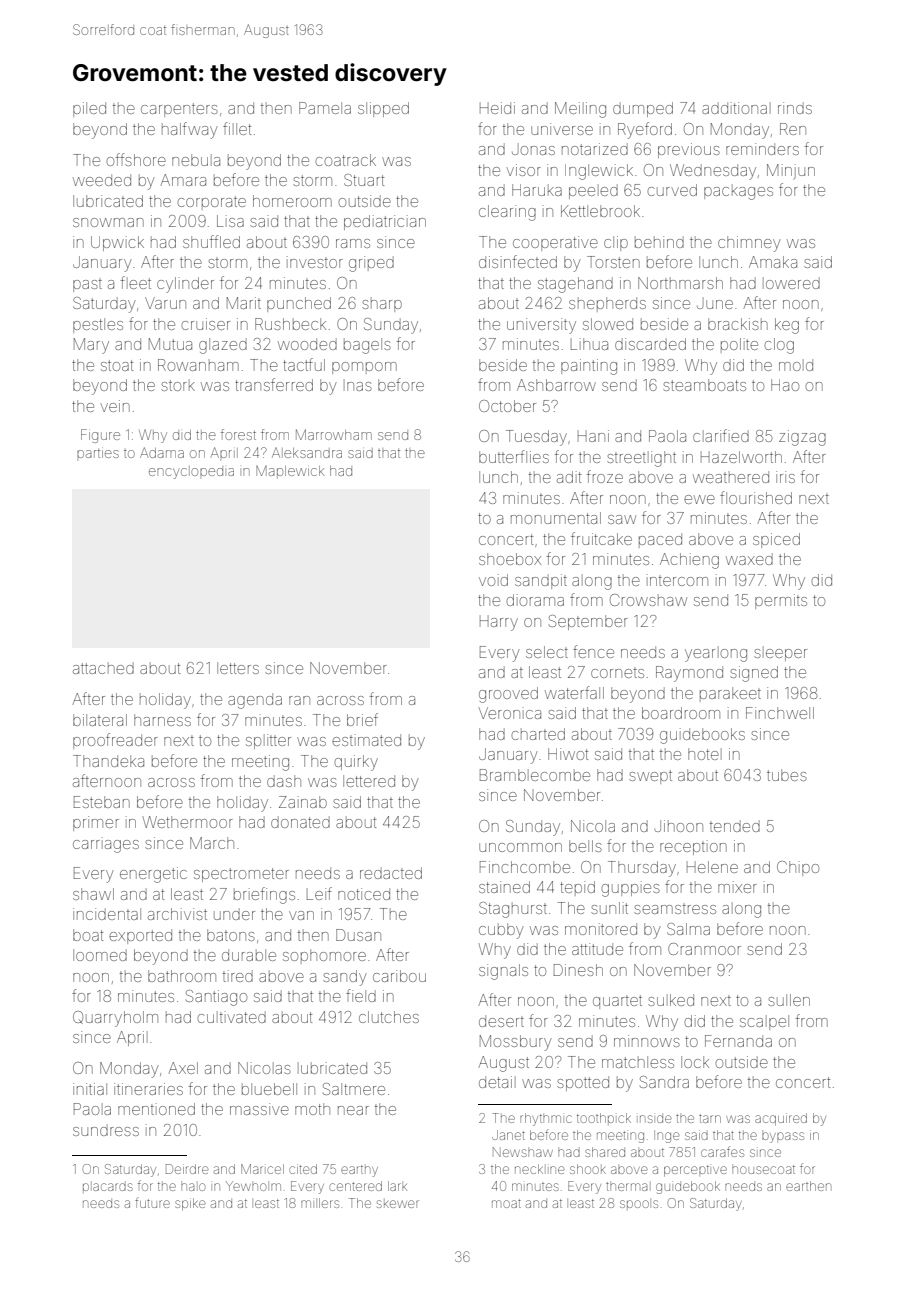  Describe the element at coordinates (100, 720) in the screenshot. I see `bilateral` at that location.
